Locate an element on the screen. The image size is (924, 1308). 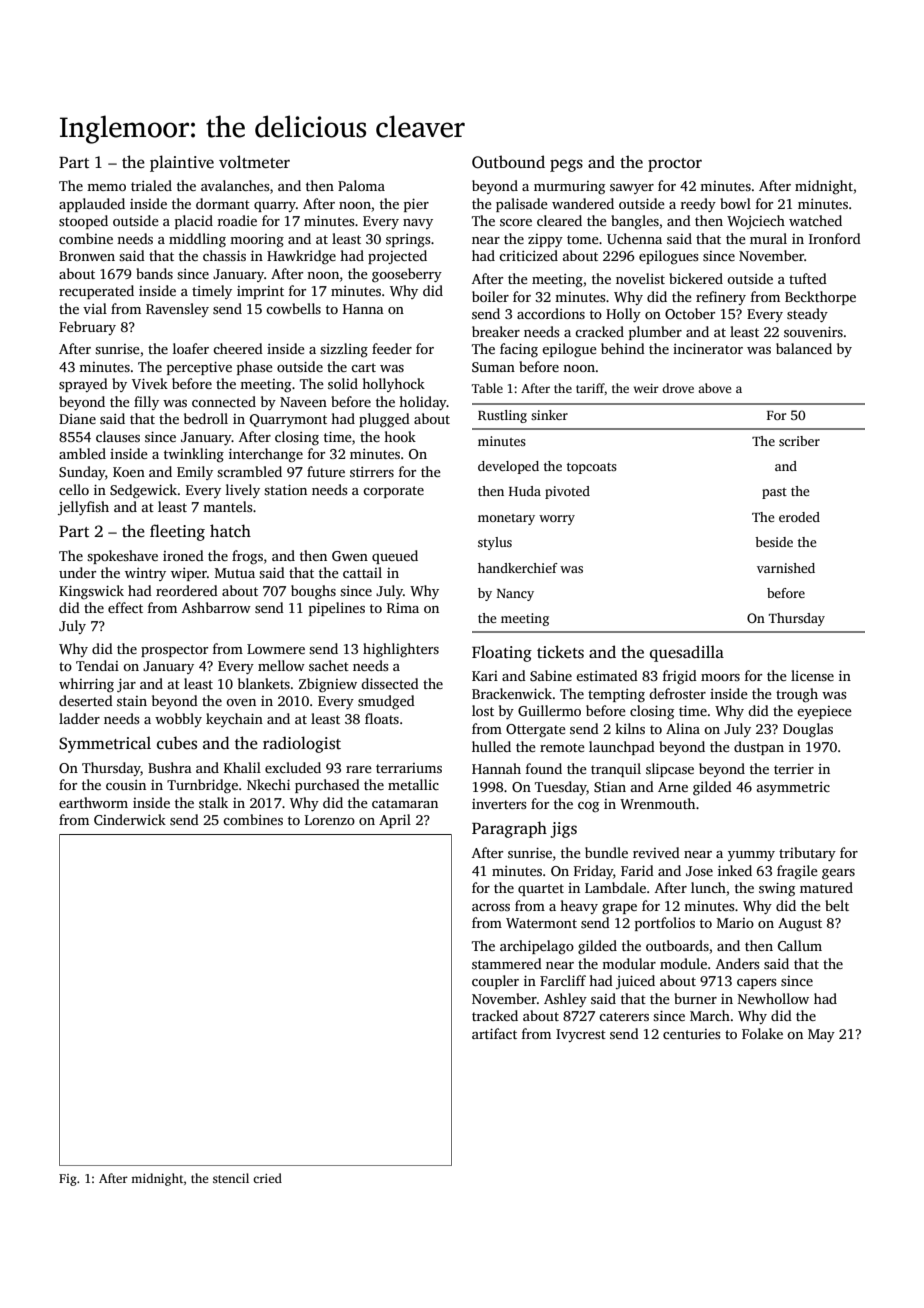
voltmeter is located at coordinates (254, 161).
